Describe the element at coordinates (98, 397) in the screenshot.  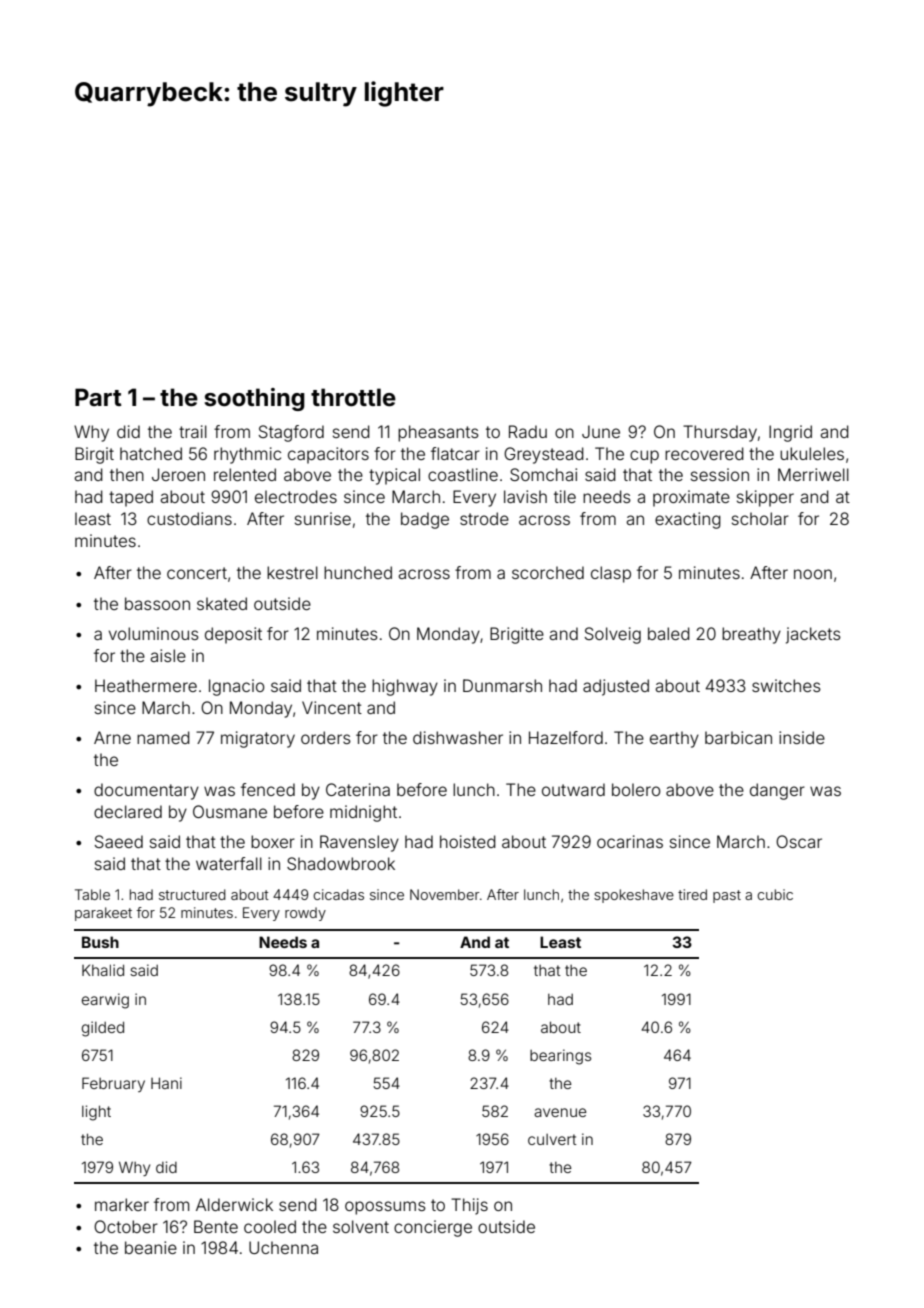
I see `Part` at that location.
